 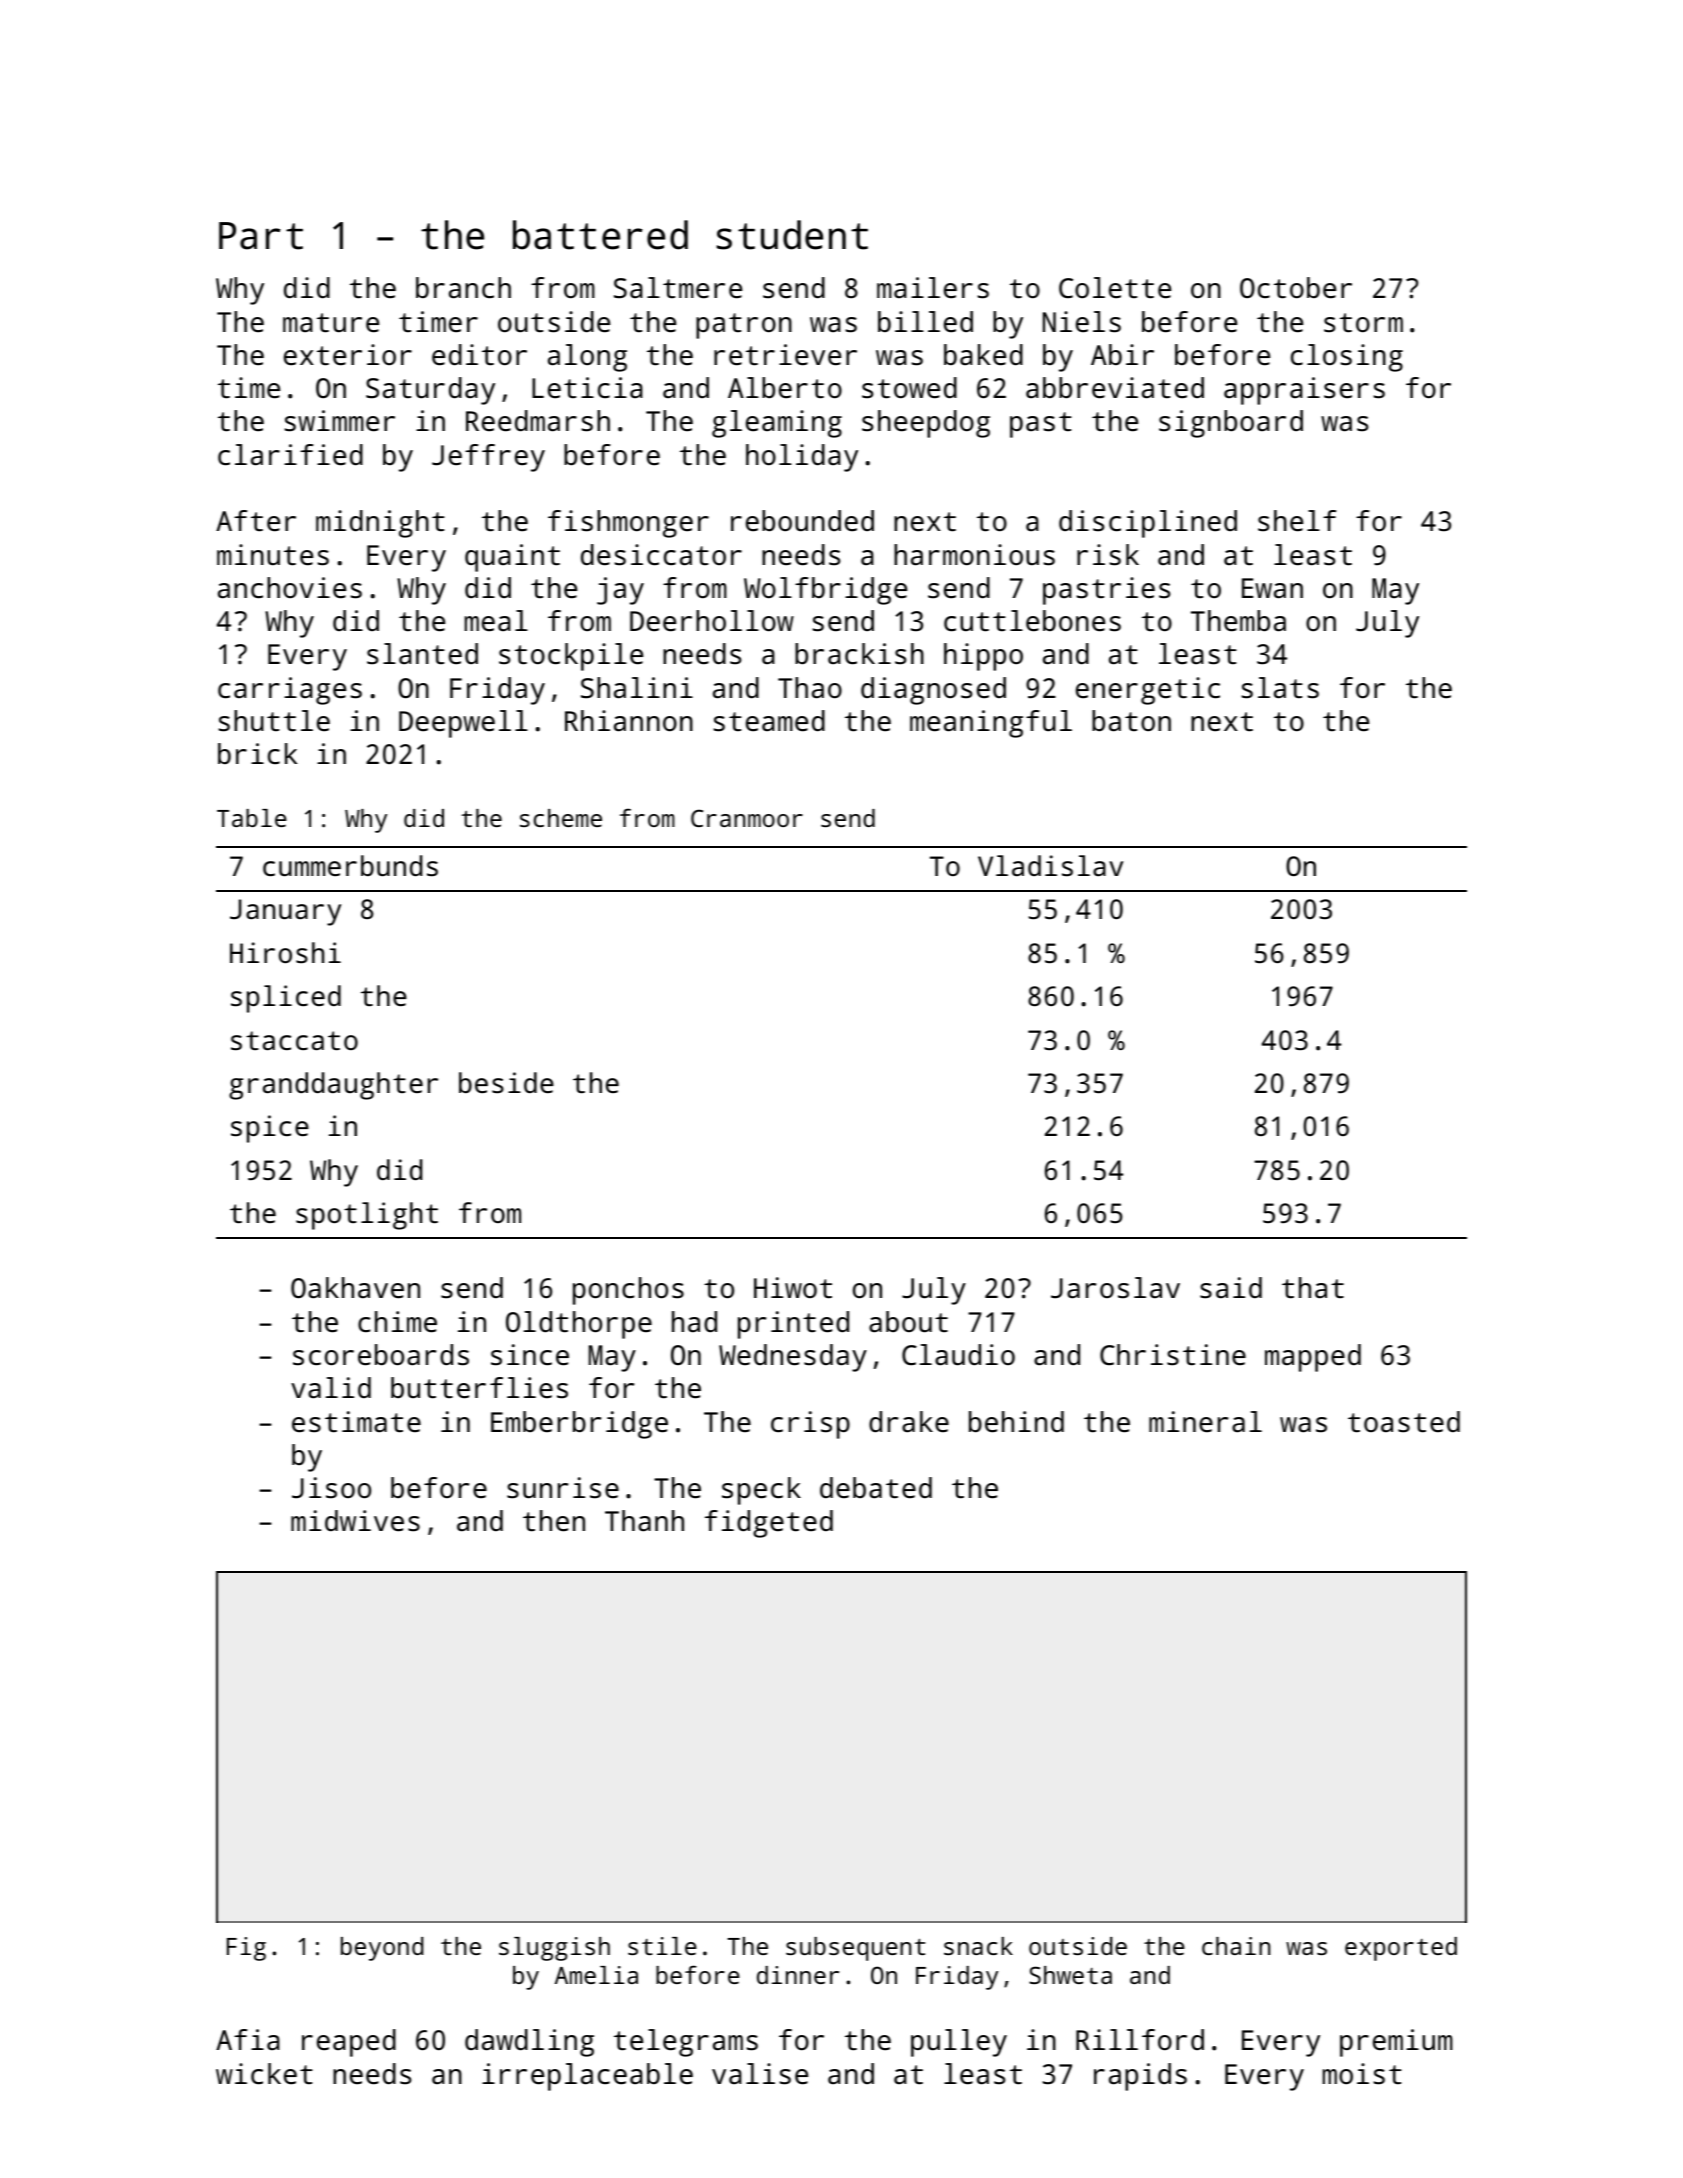 What do you see at coordinates (422, 654) in the screenshot?
I see `slanted` at bounding box center [422, 654].
